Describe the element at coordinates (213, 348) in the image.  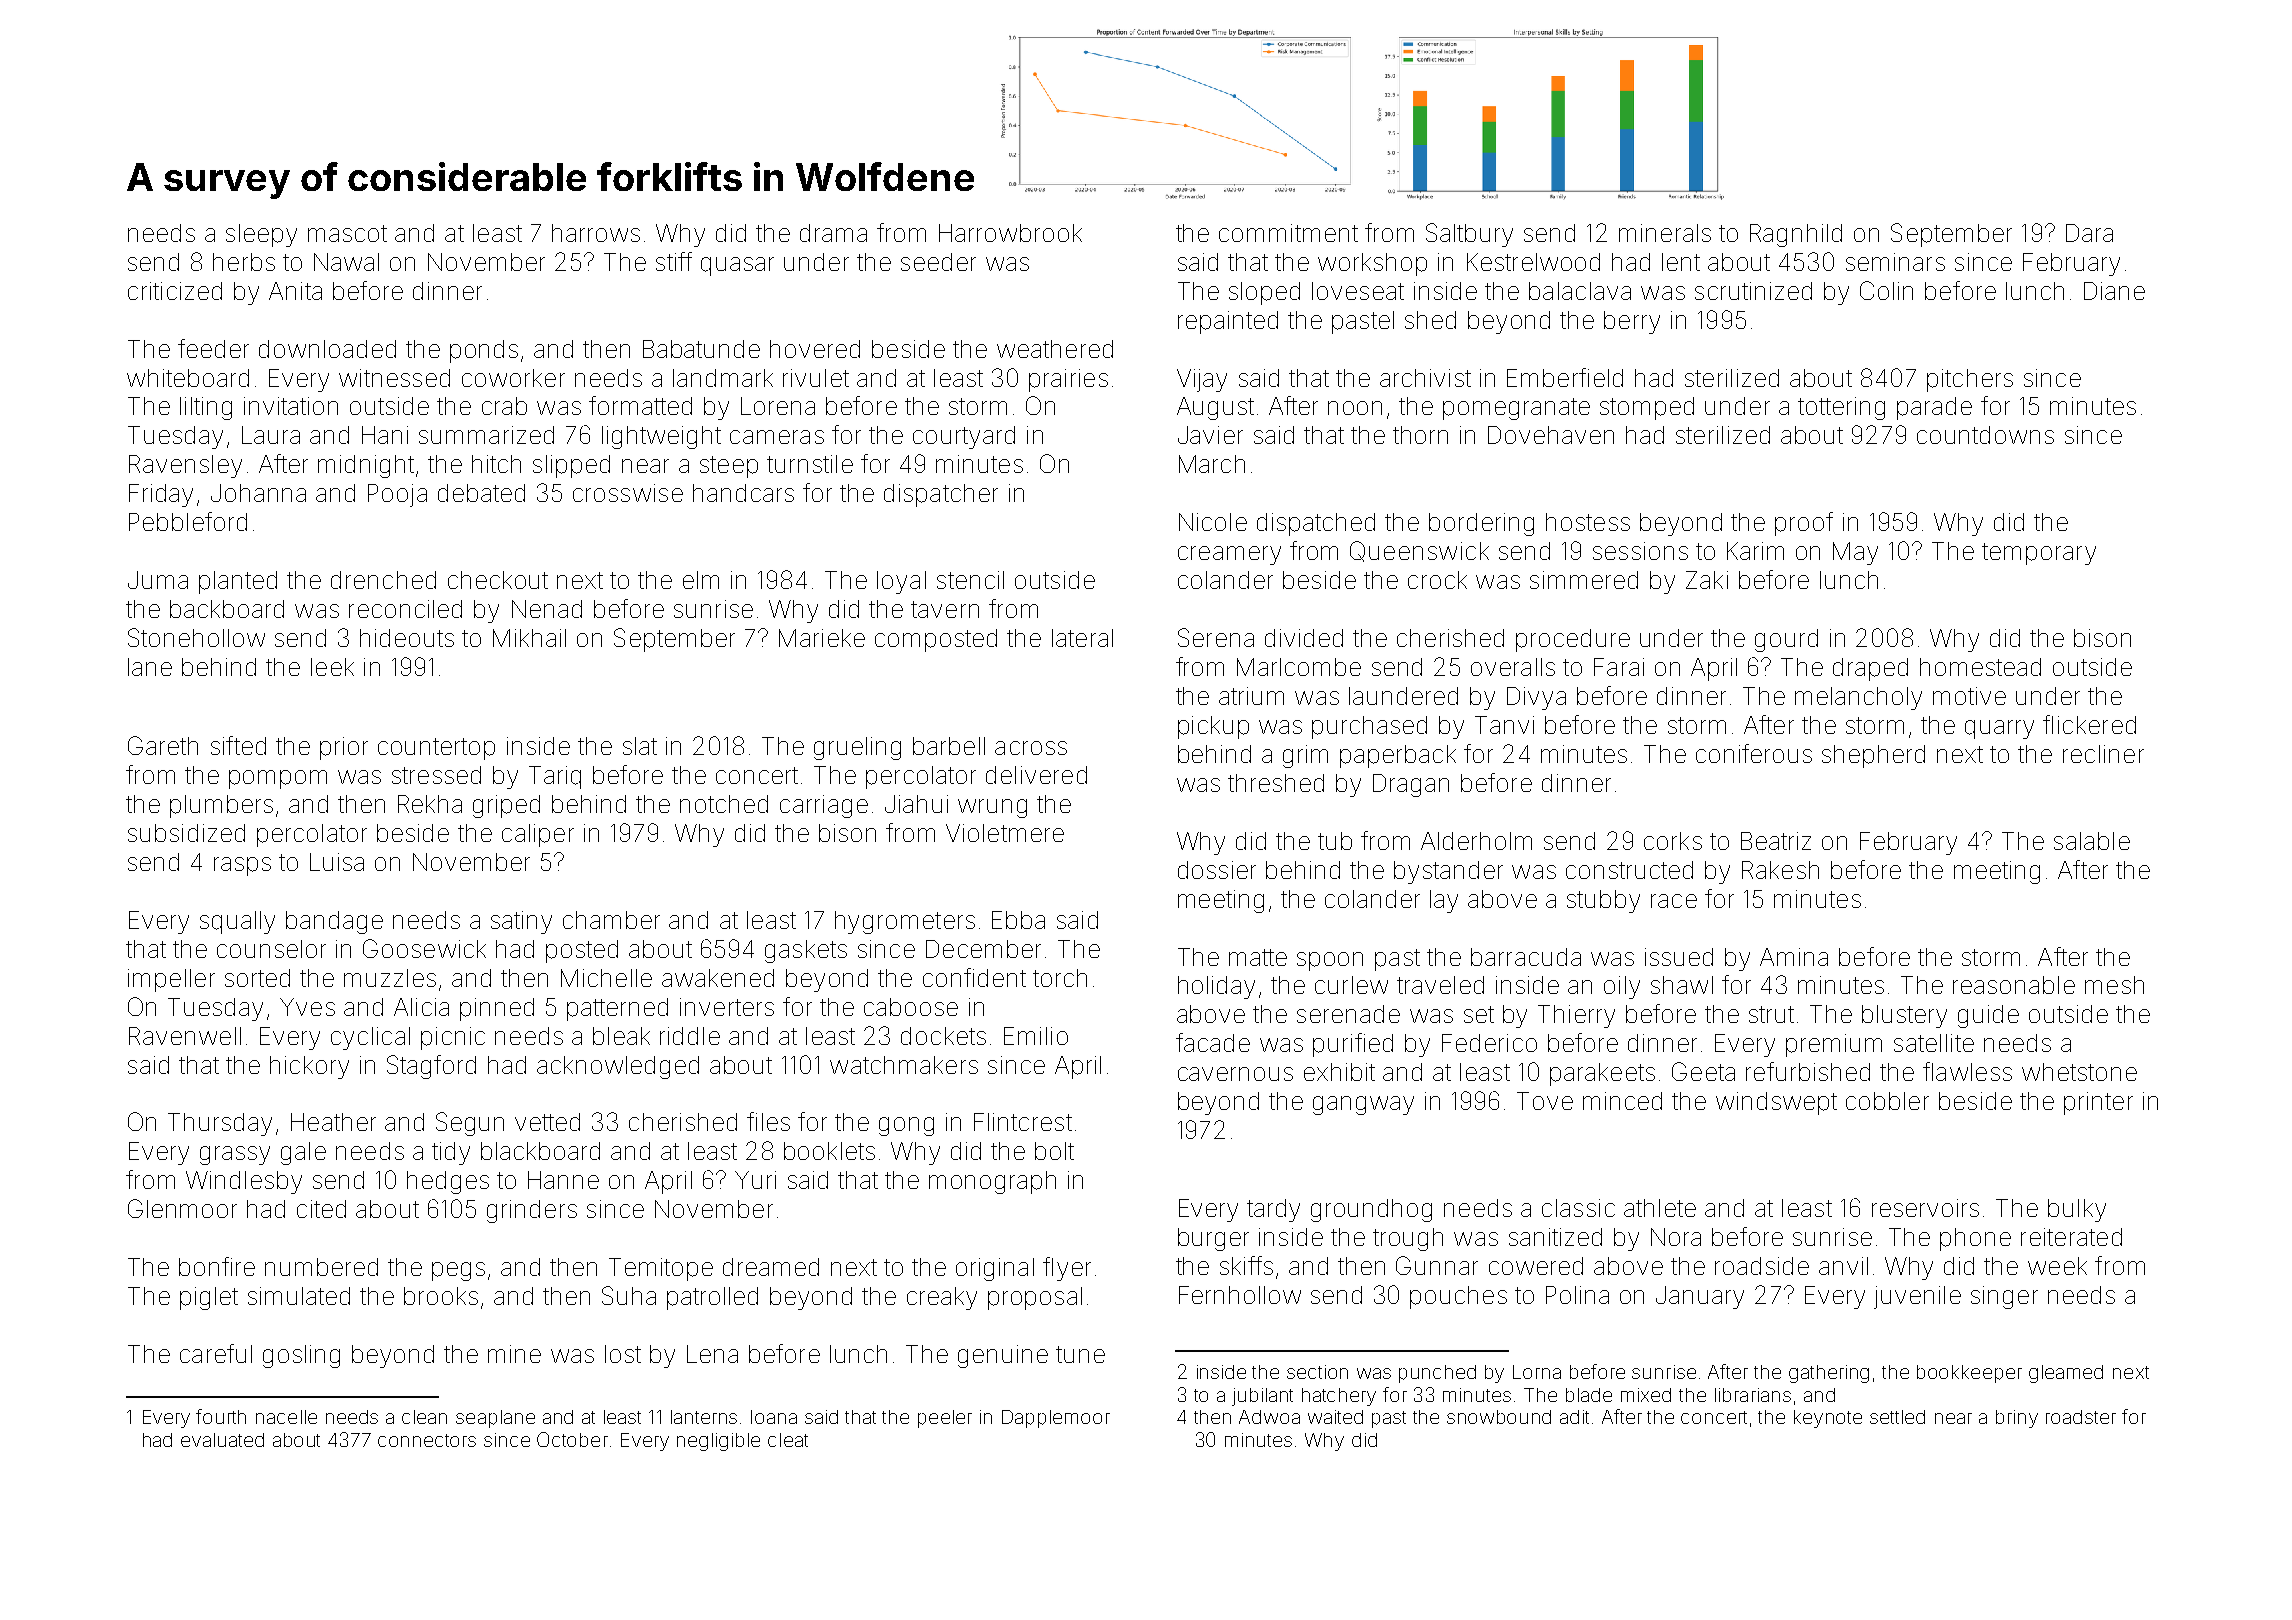
I see `feeder` at that location.
